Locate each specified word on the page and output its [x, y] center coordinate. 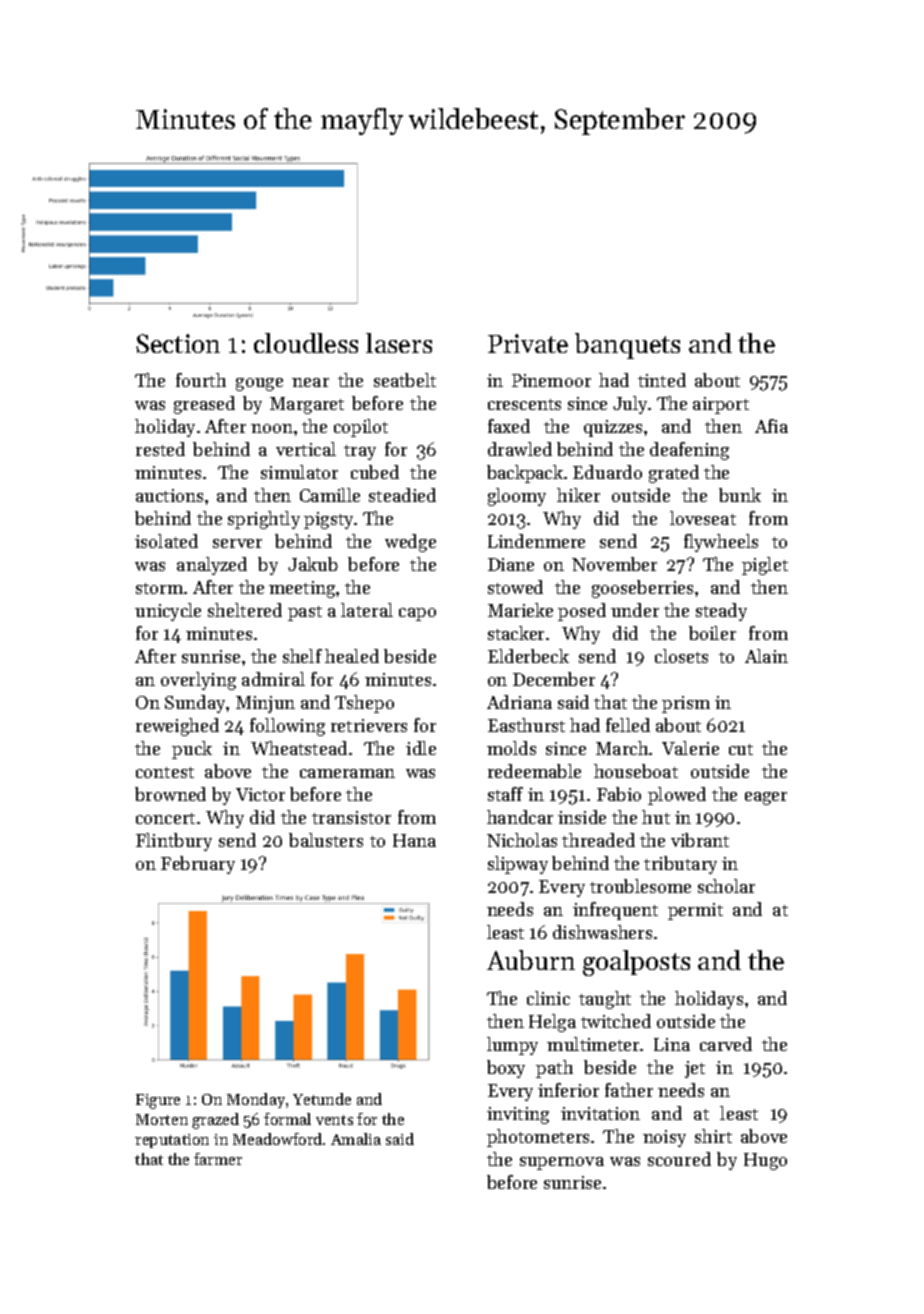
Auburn [531, 960]
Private [528, 343]
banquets [627, 346]
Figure [158, 1101]
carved [726, 1044]
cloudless [306, 343]
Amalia [356, 1139]
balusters [326, 840]
